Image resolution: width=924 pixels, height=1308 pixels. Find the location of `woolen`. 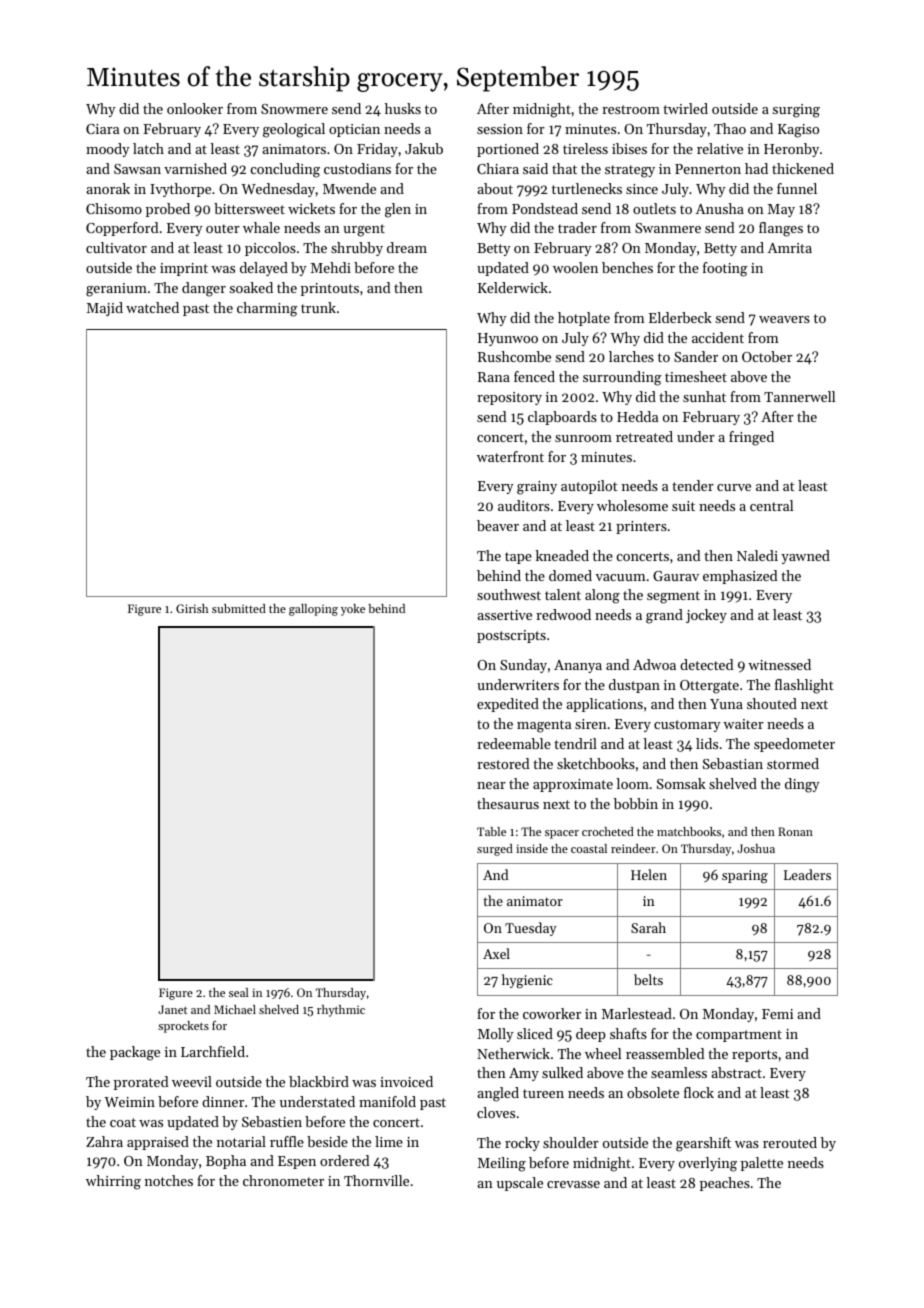

woolen is located at coordinates (575, 267).
